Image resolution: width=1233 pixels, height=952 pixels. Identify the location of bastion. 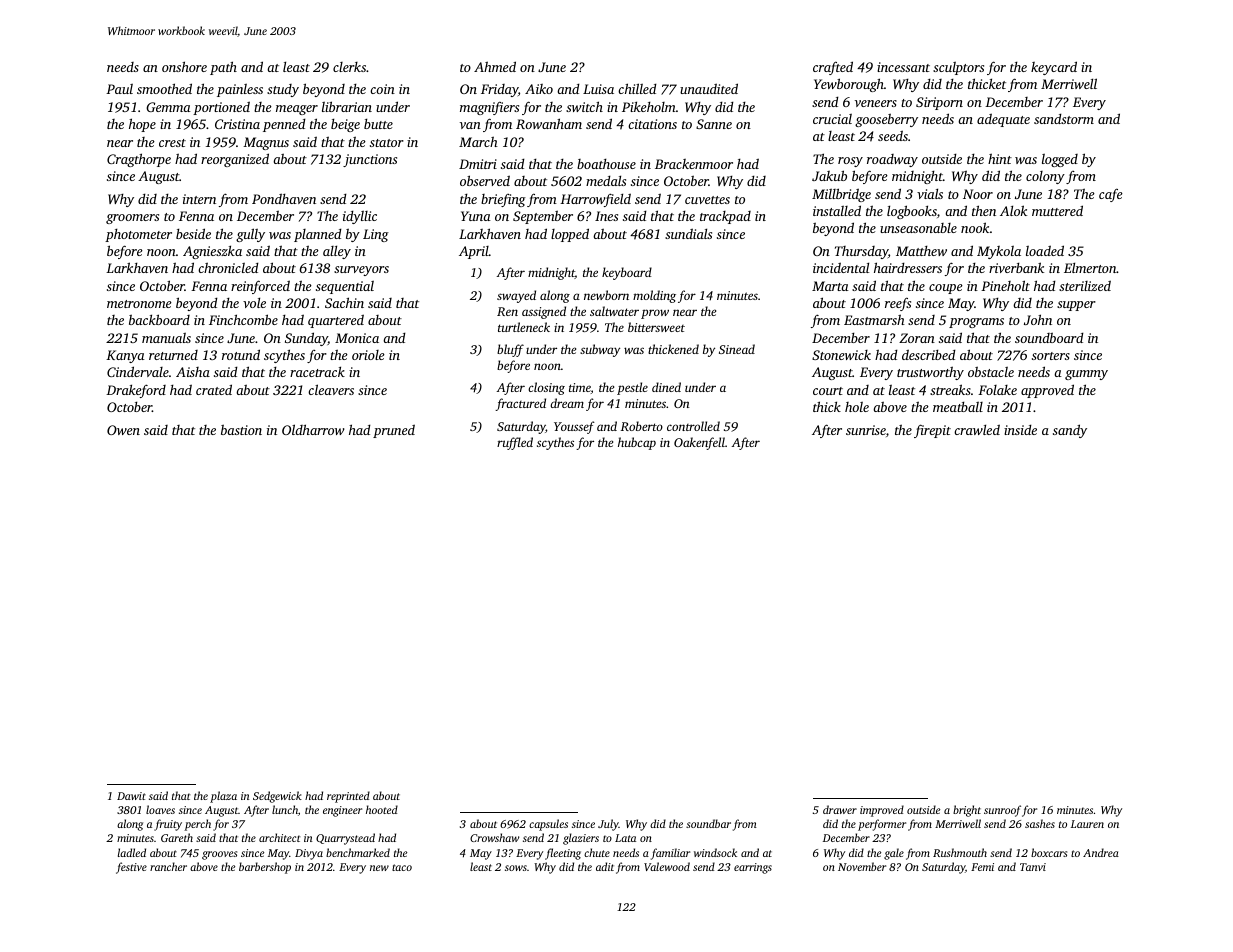
(241, 429).
